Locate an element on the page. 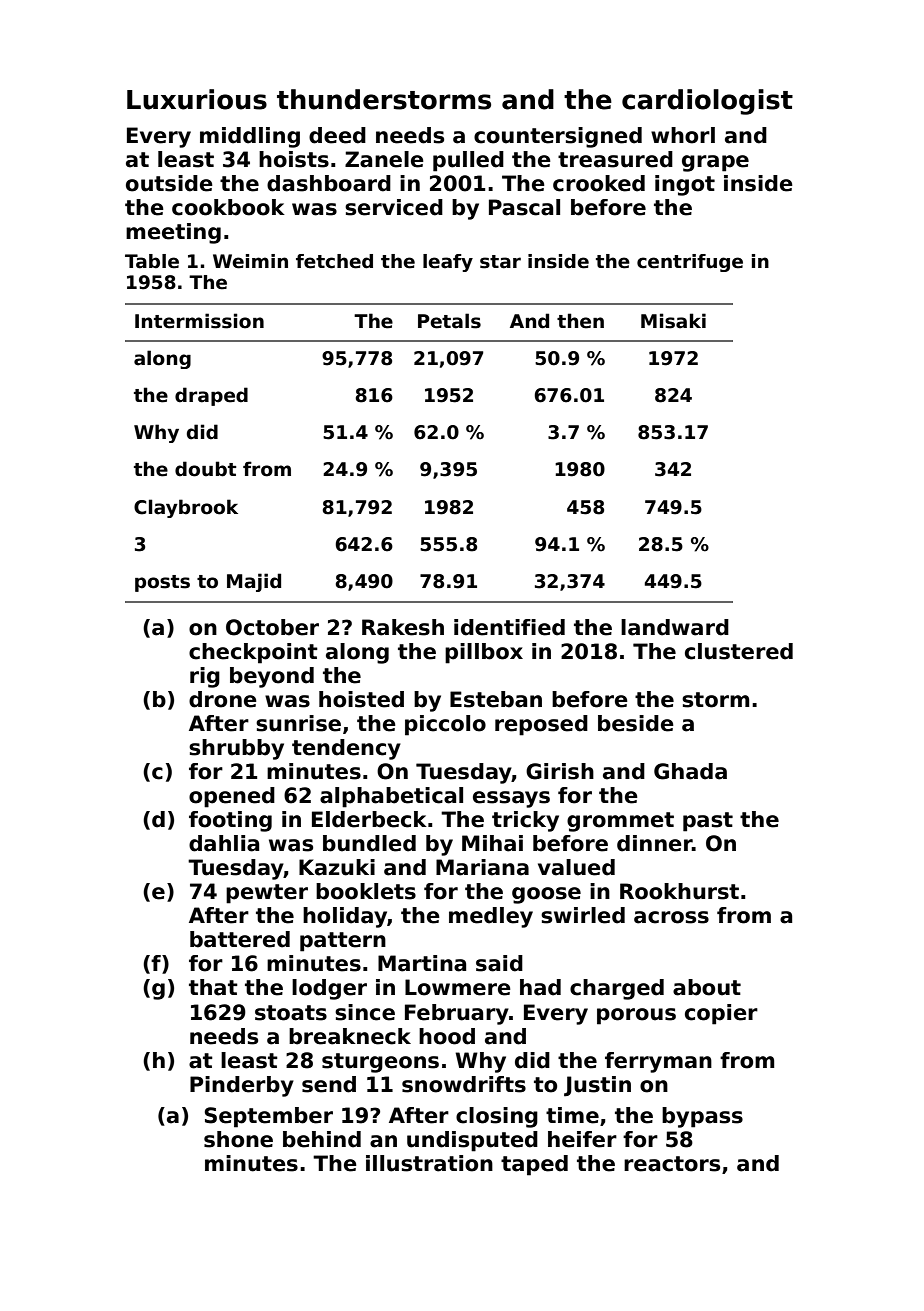  posts is located at coordinates (162, 583).
